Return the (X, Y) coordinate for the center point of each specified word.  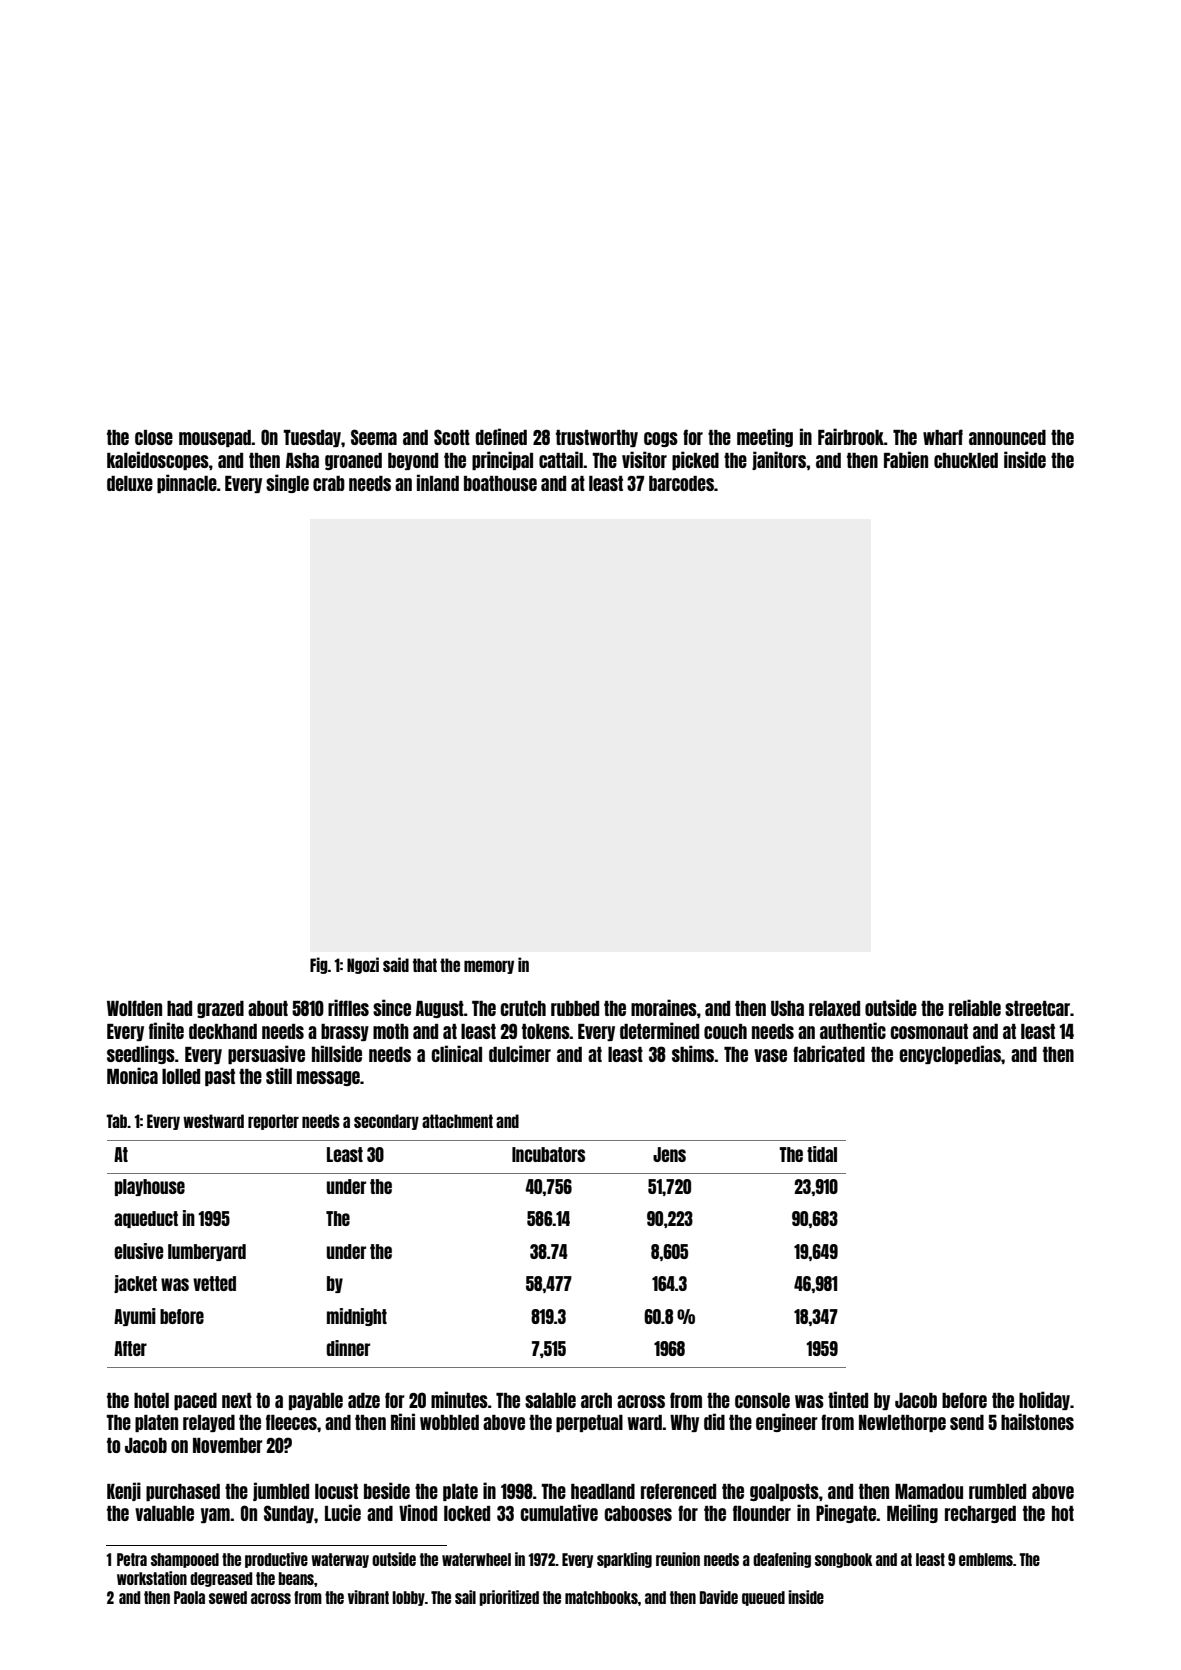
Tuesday (312, 438)
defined (501, 436)
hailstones (1037, 1421)
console (762, 1400)
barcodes (681, 483)
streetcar (1037, 1008)
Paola (189, 1597)
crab (329, 483)
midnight (357, 1317)
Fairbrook (851, 436)
